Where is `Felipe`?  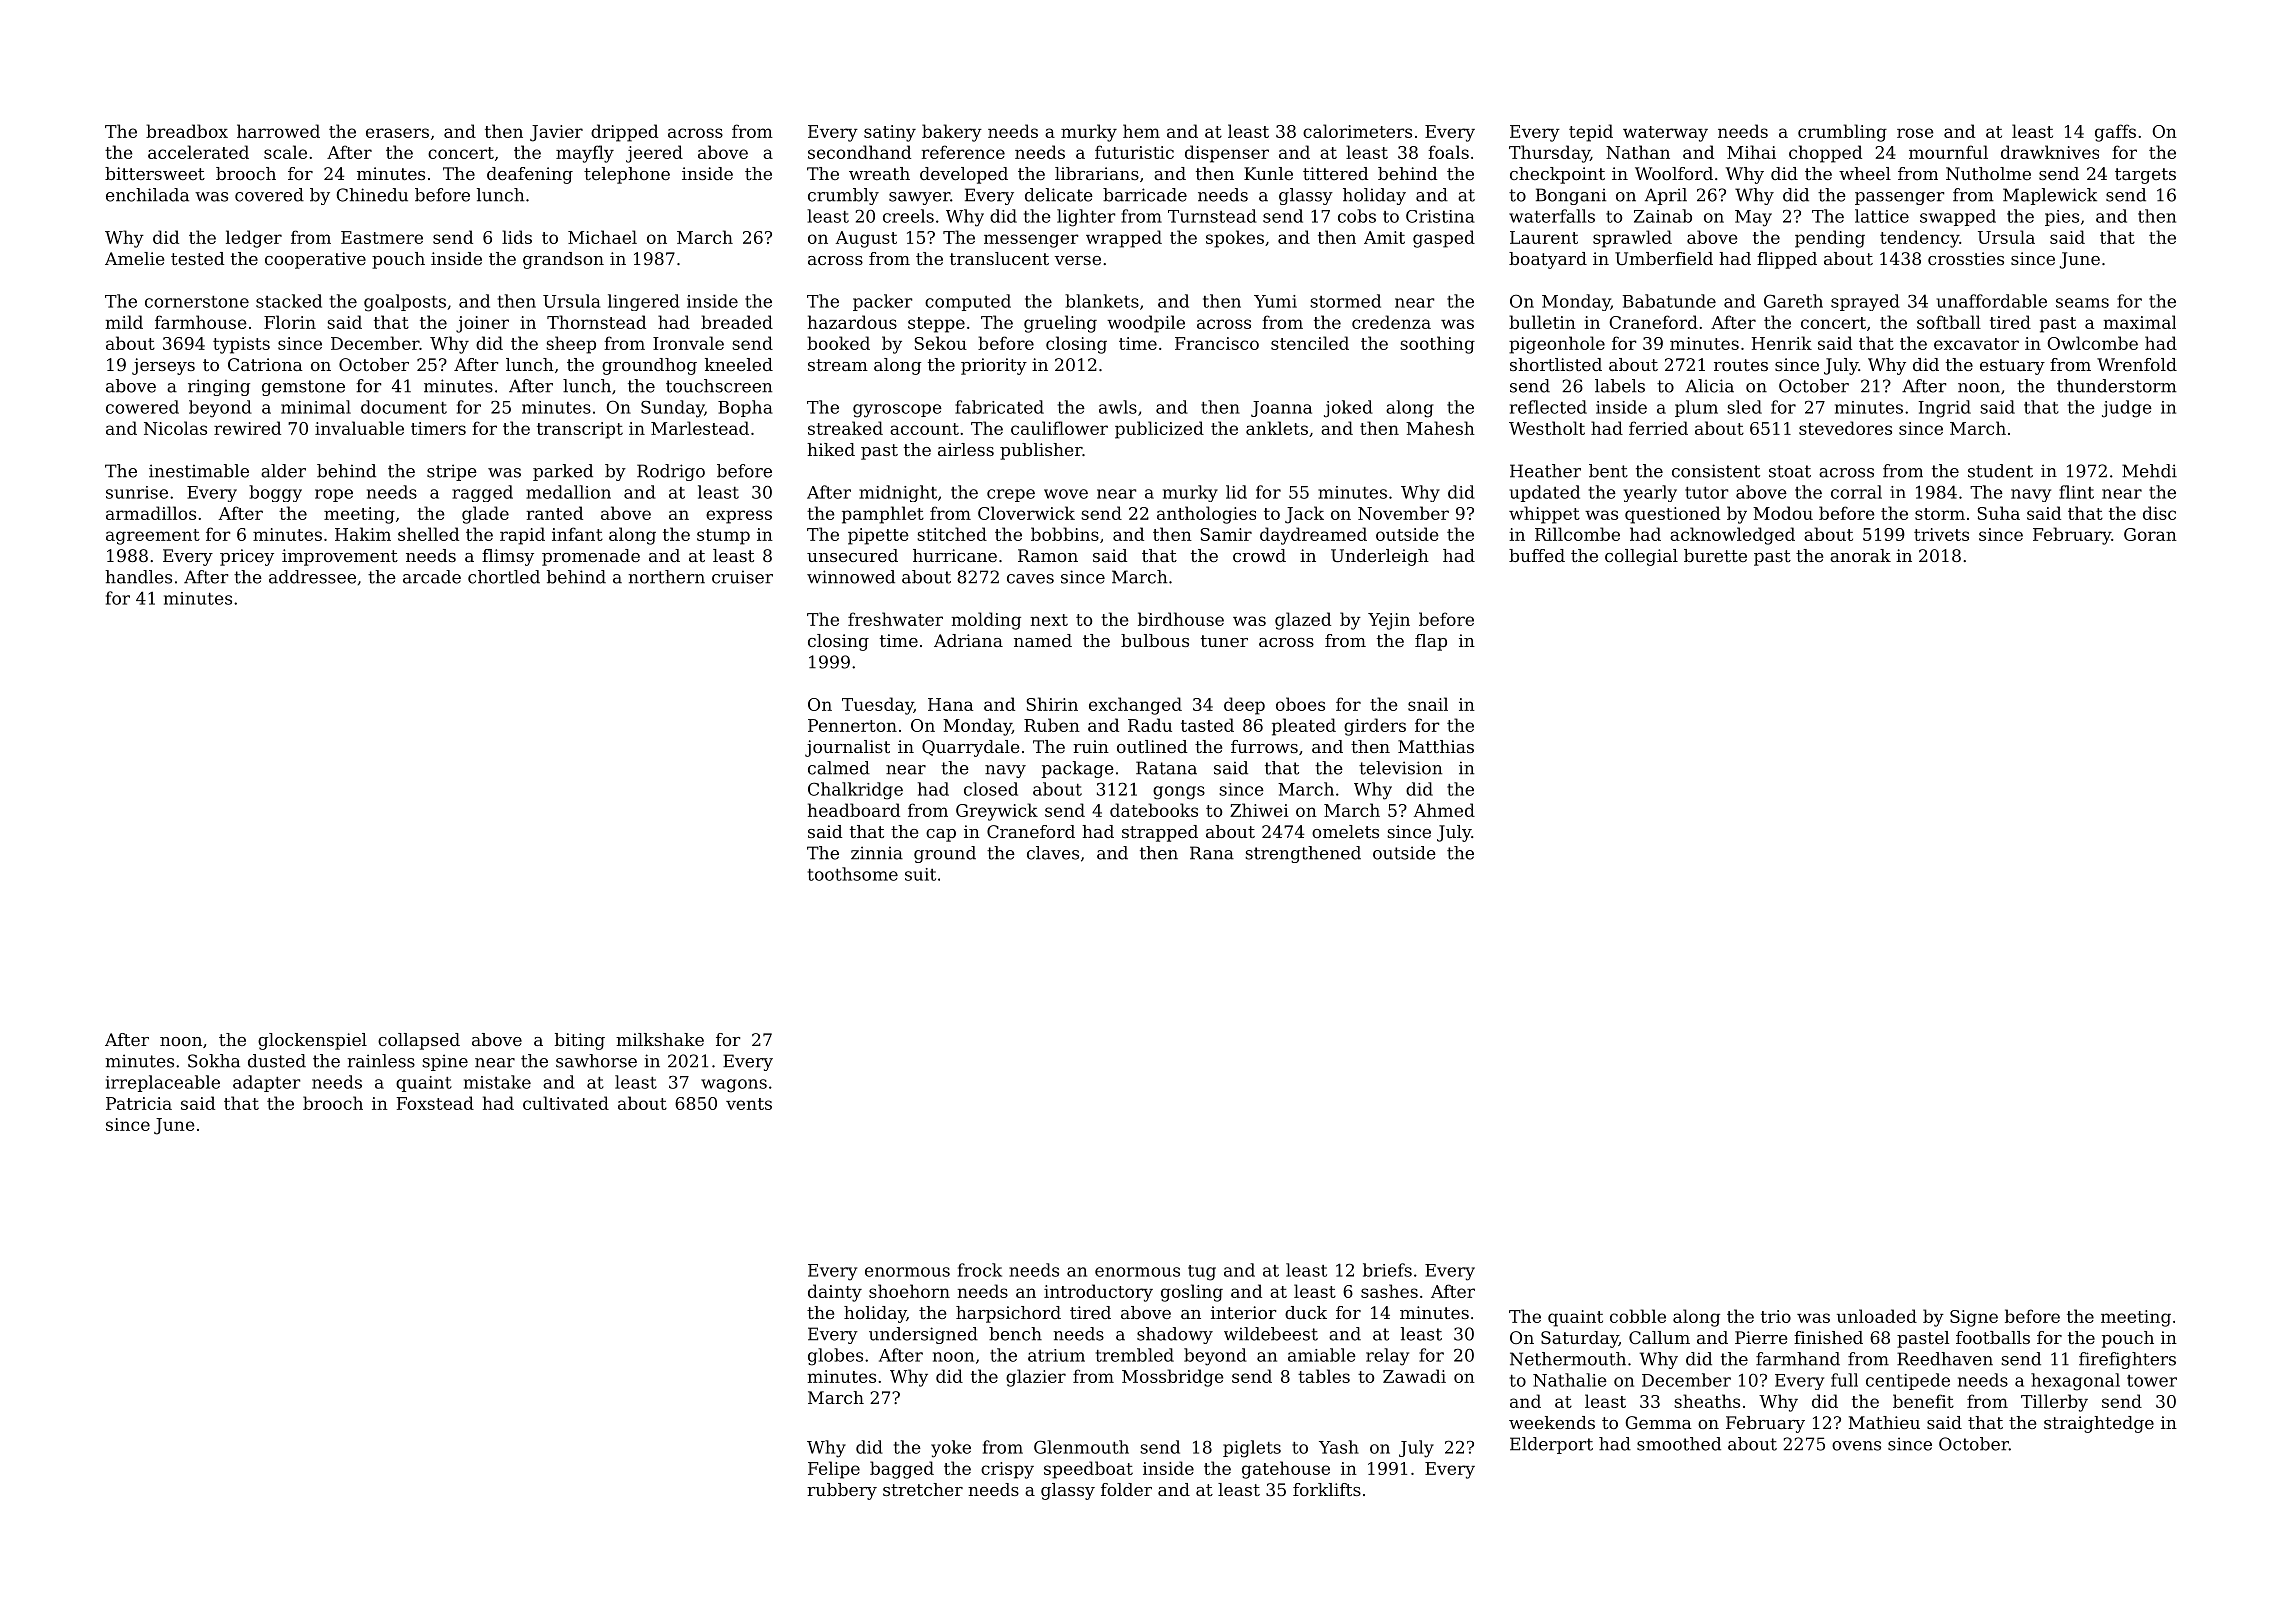 Felipe is located at coordinates (834, 1470).
